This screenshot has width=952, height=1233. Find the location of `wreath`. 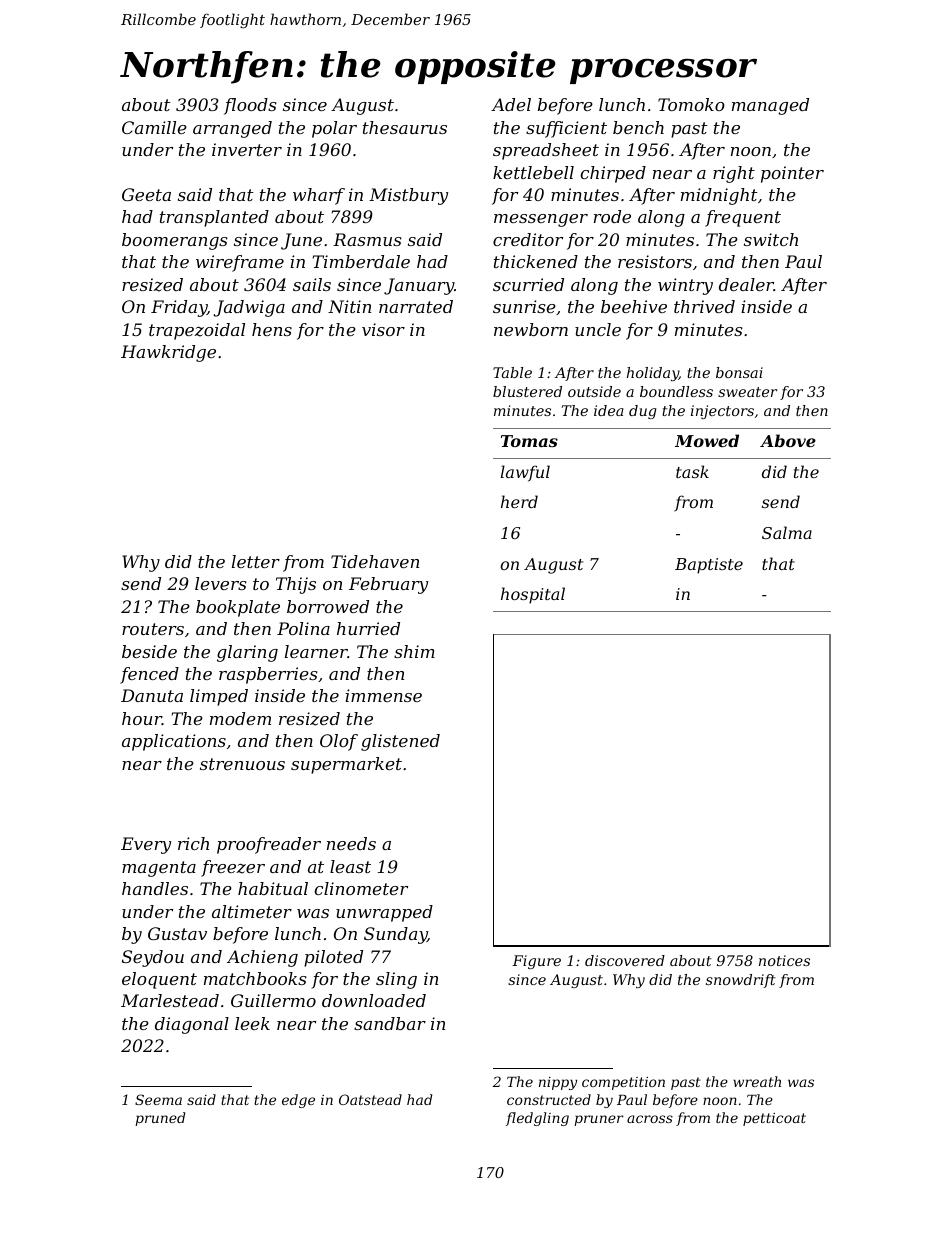

wreath is located at coordinates (757, 1081).
